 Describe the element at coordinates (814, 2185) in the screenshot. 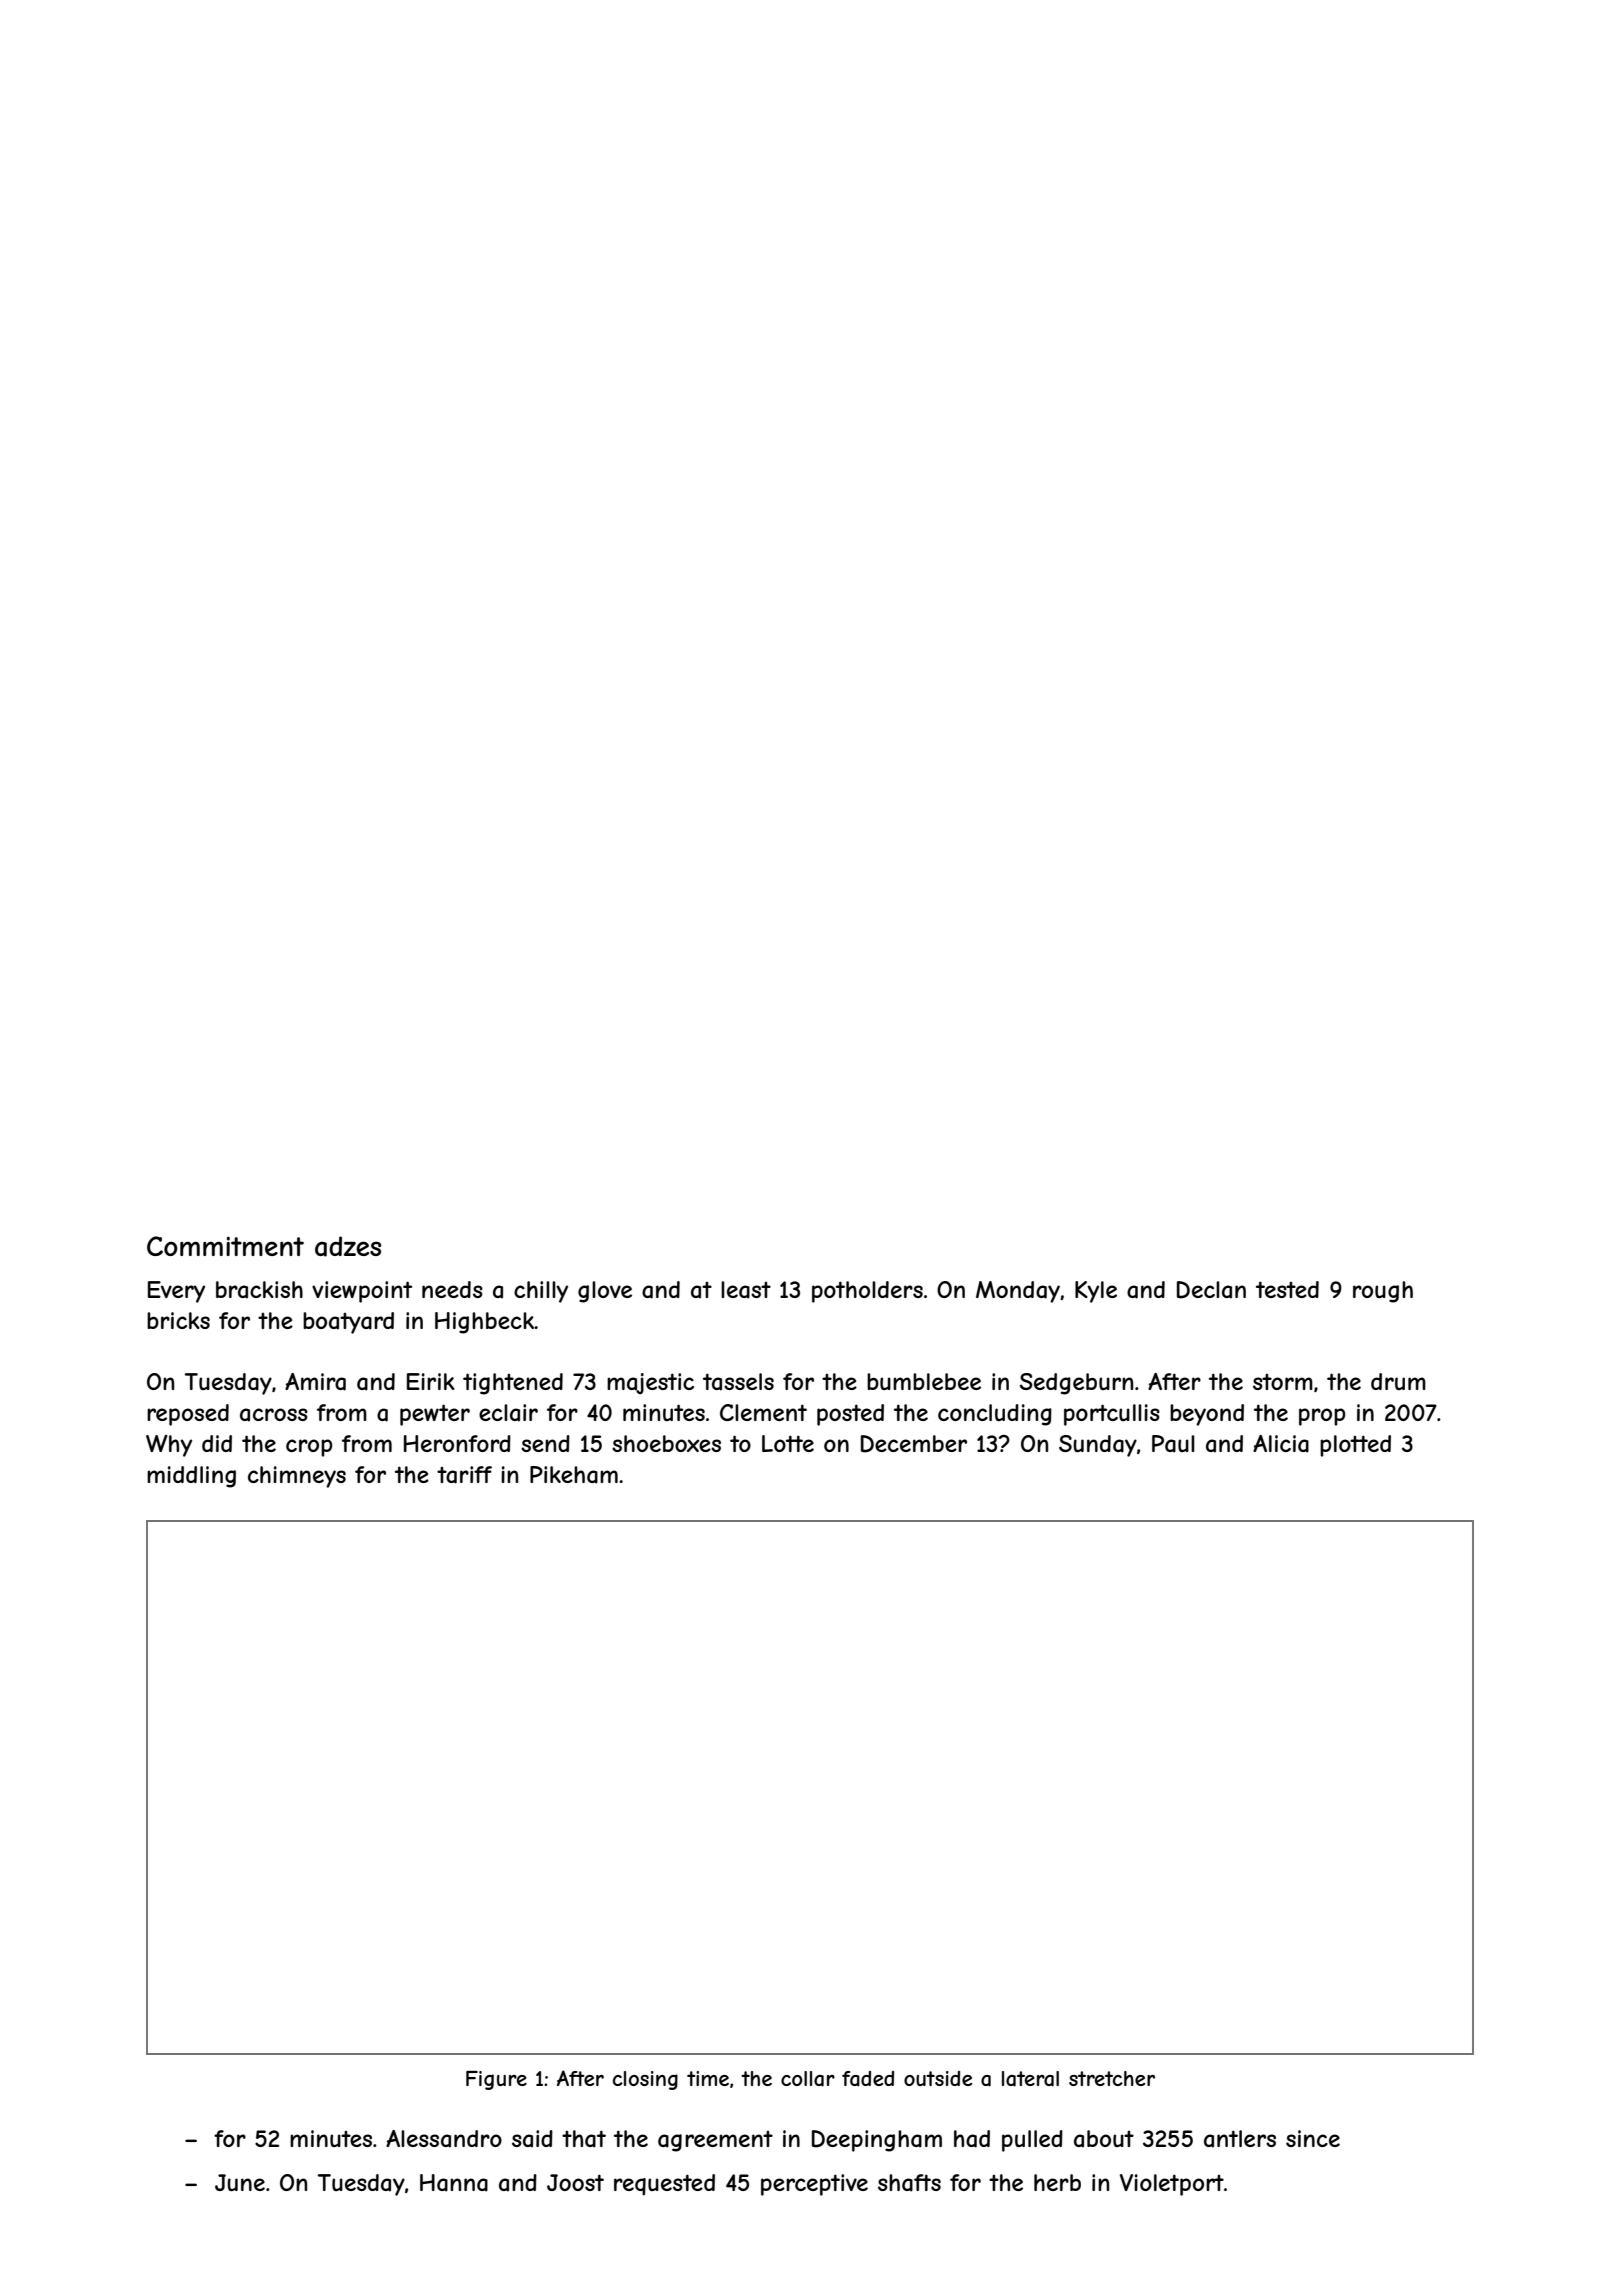

I see `perceptive` at that location.
